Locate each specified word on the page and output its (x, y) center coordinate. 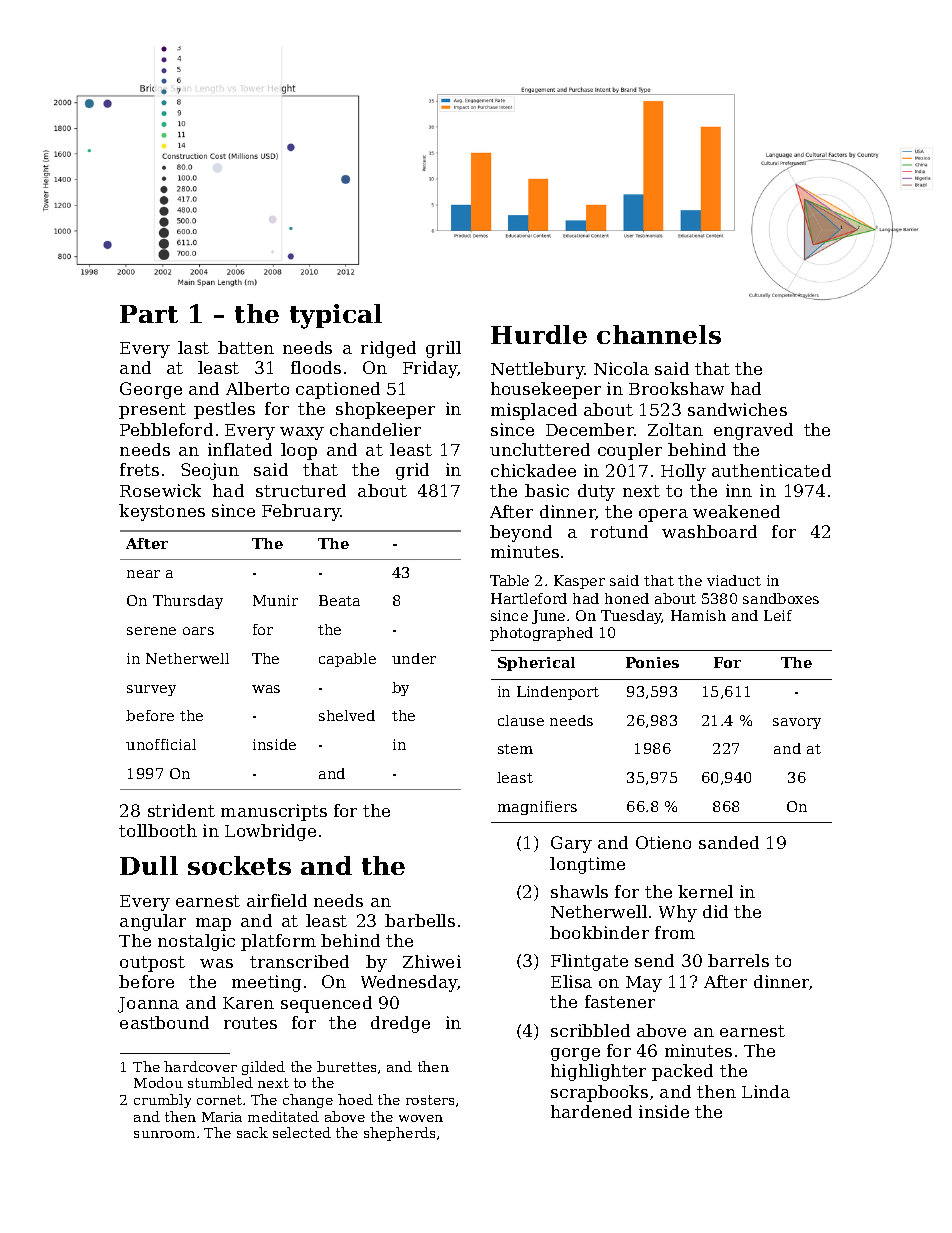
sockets (239, 865)
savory (797, 723)
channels (659, 334)
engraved (753, 431)
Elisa (571, 981)
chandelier (375, 429)
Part (149, 314)
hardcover (200, 1066)
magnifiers (537, 808)
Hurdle (539, 334)
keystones (162, 512)
